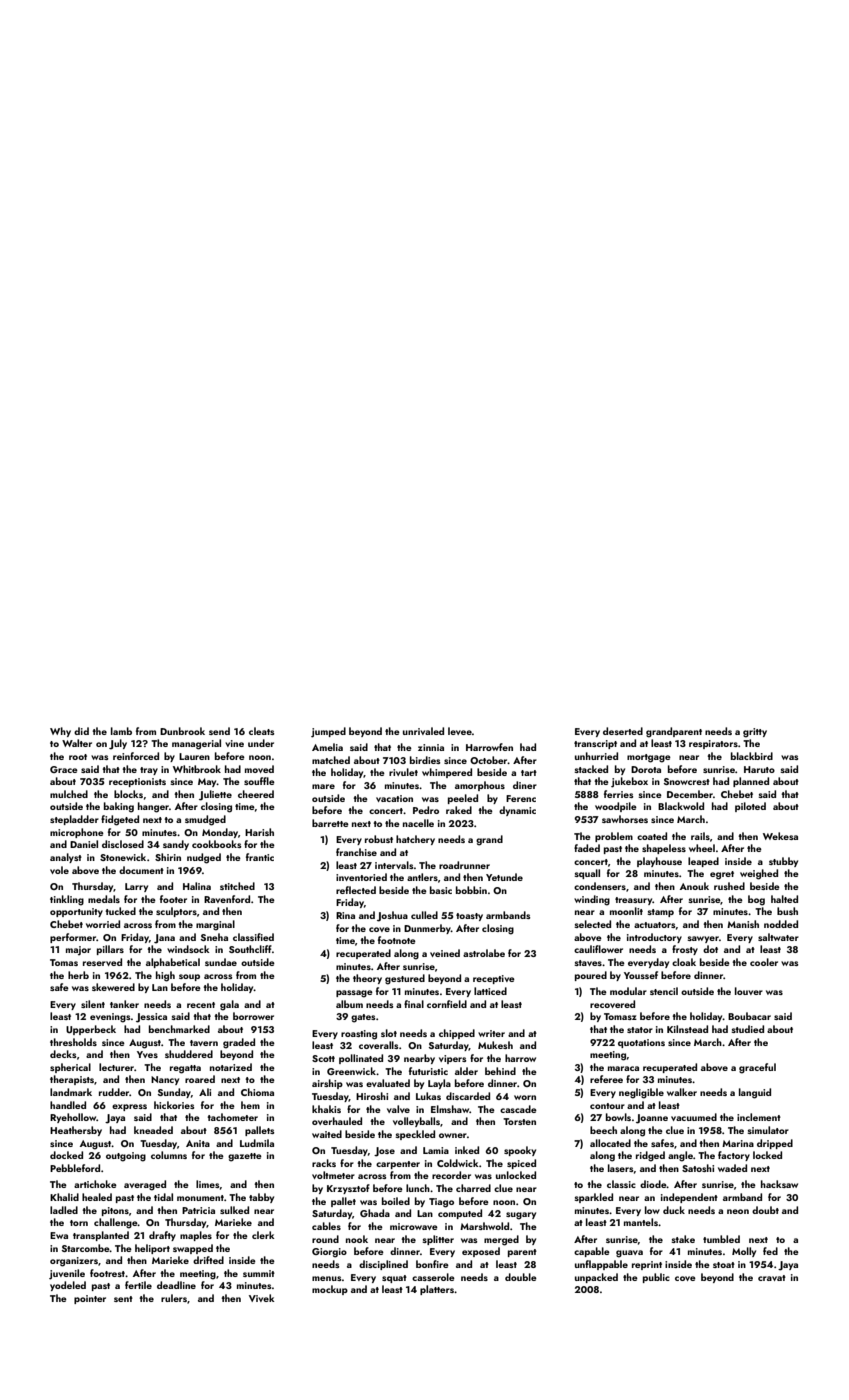  I want to click on astrolabe, so click(484, 953).
